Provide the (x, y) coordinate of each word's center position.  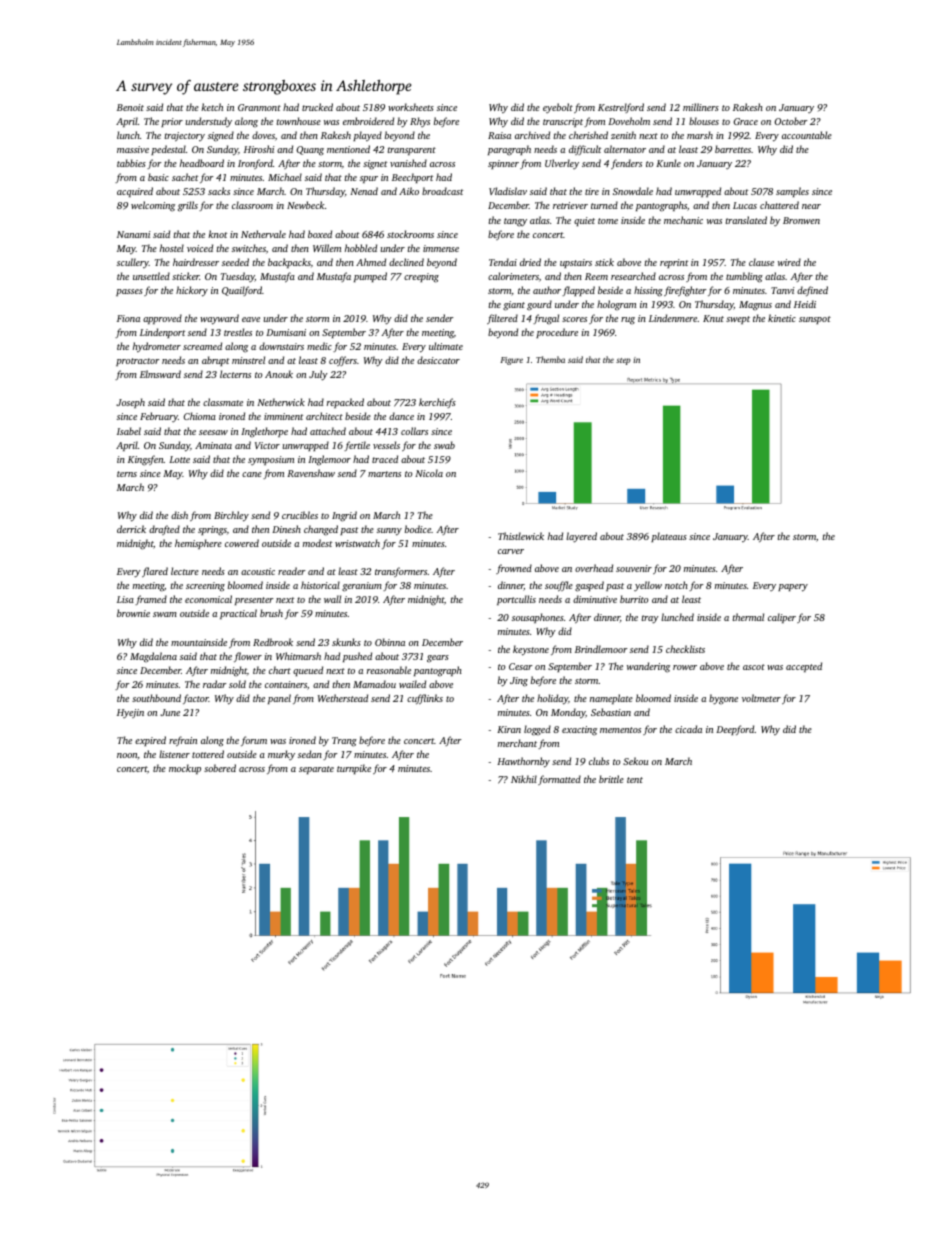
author (547, 290)
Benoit (130, 107)
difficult (585, 150)
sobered (220, 768)
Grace (746, 121)
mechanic (683, 220)
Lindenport (162, 333)
